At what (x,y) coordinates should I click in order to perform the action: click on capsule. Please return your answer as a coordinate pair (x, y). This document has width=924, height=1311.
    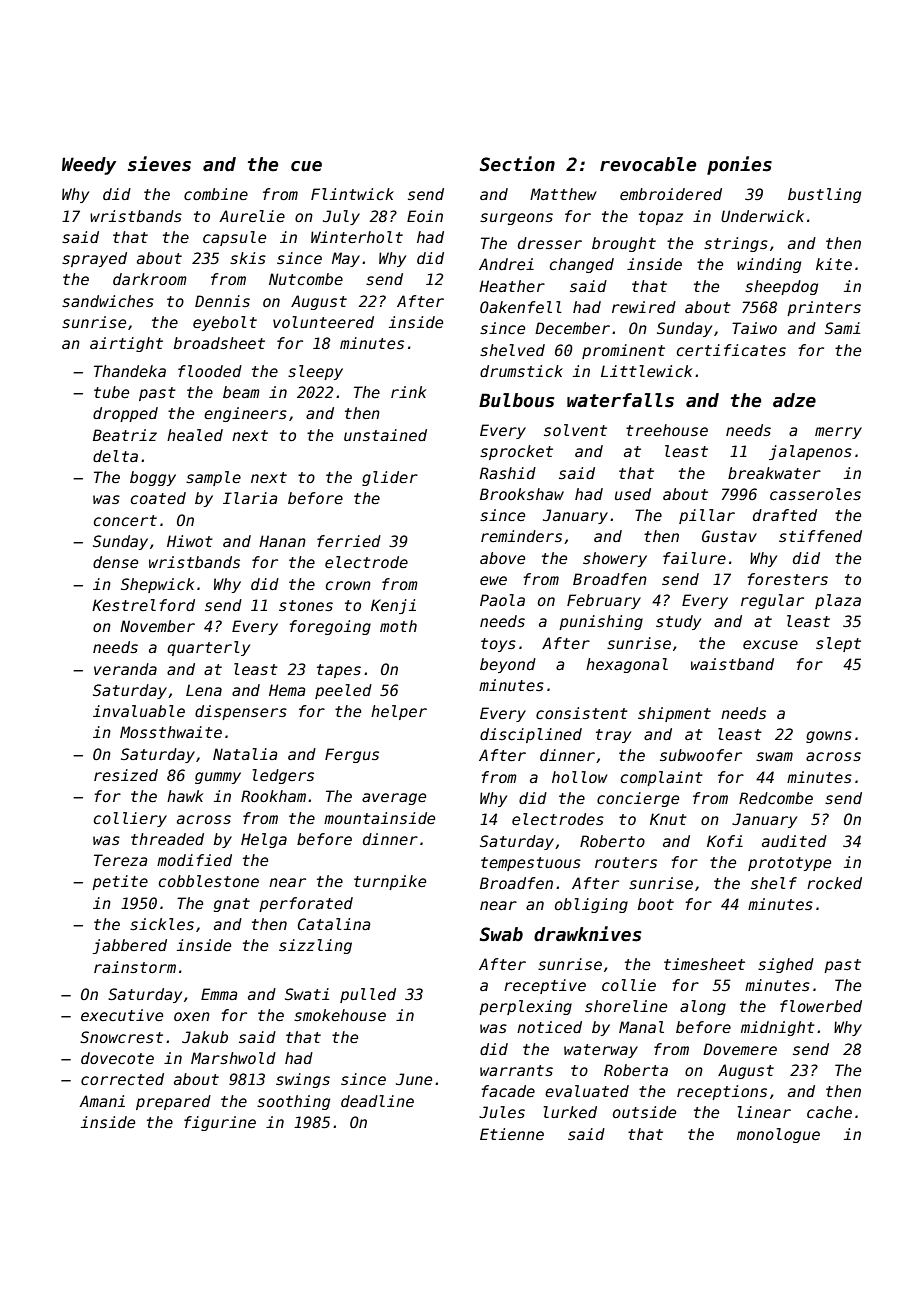
    Looking at the image, I should click on (234, 238).
